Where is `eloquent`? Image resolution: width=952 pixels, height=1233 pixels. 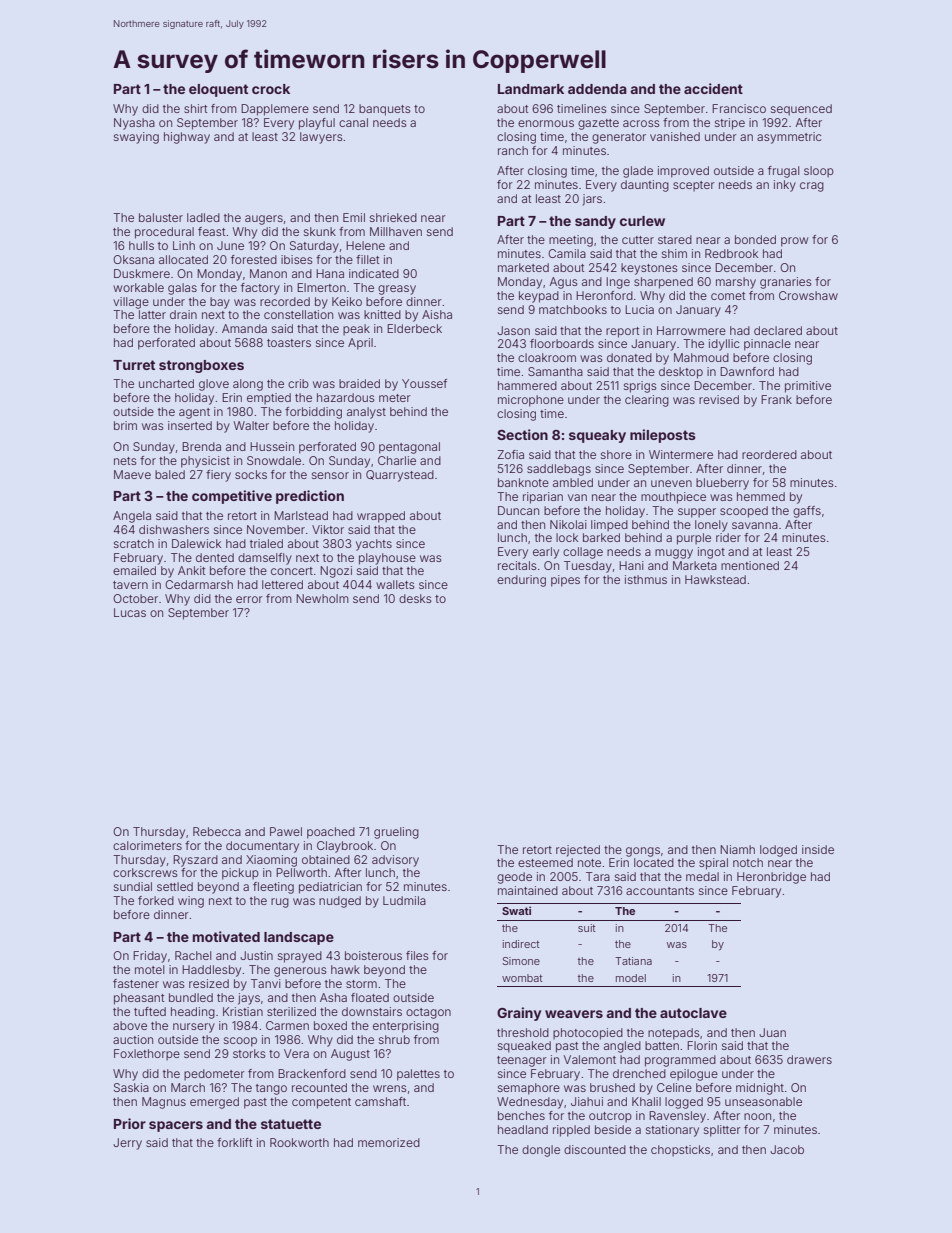
eloquent is located at coordinates (218, 90).
